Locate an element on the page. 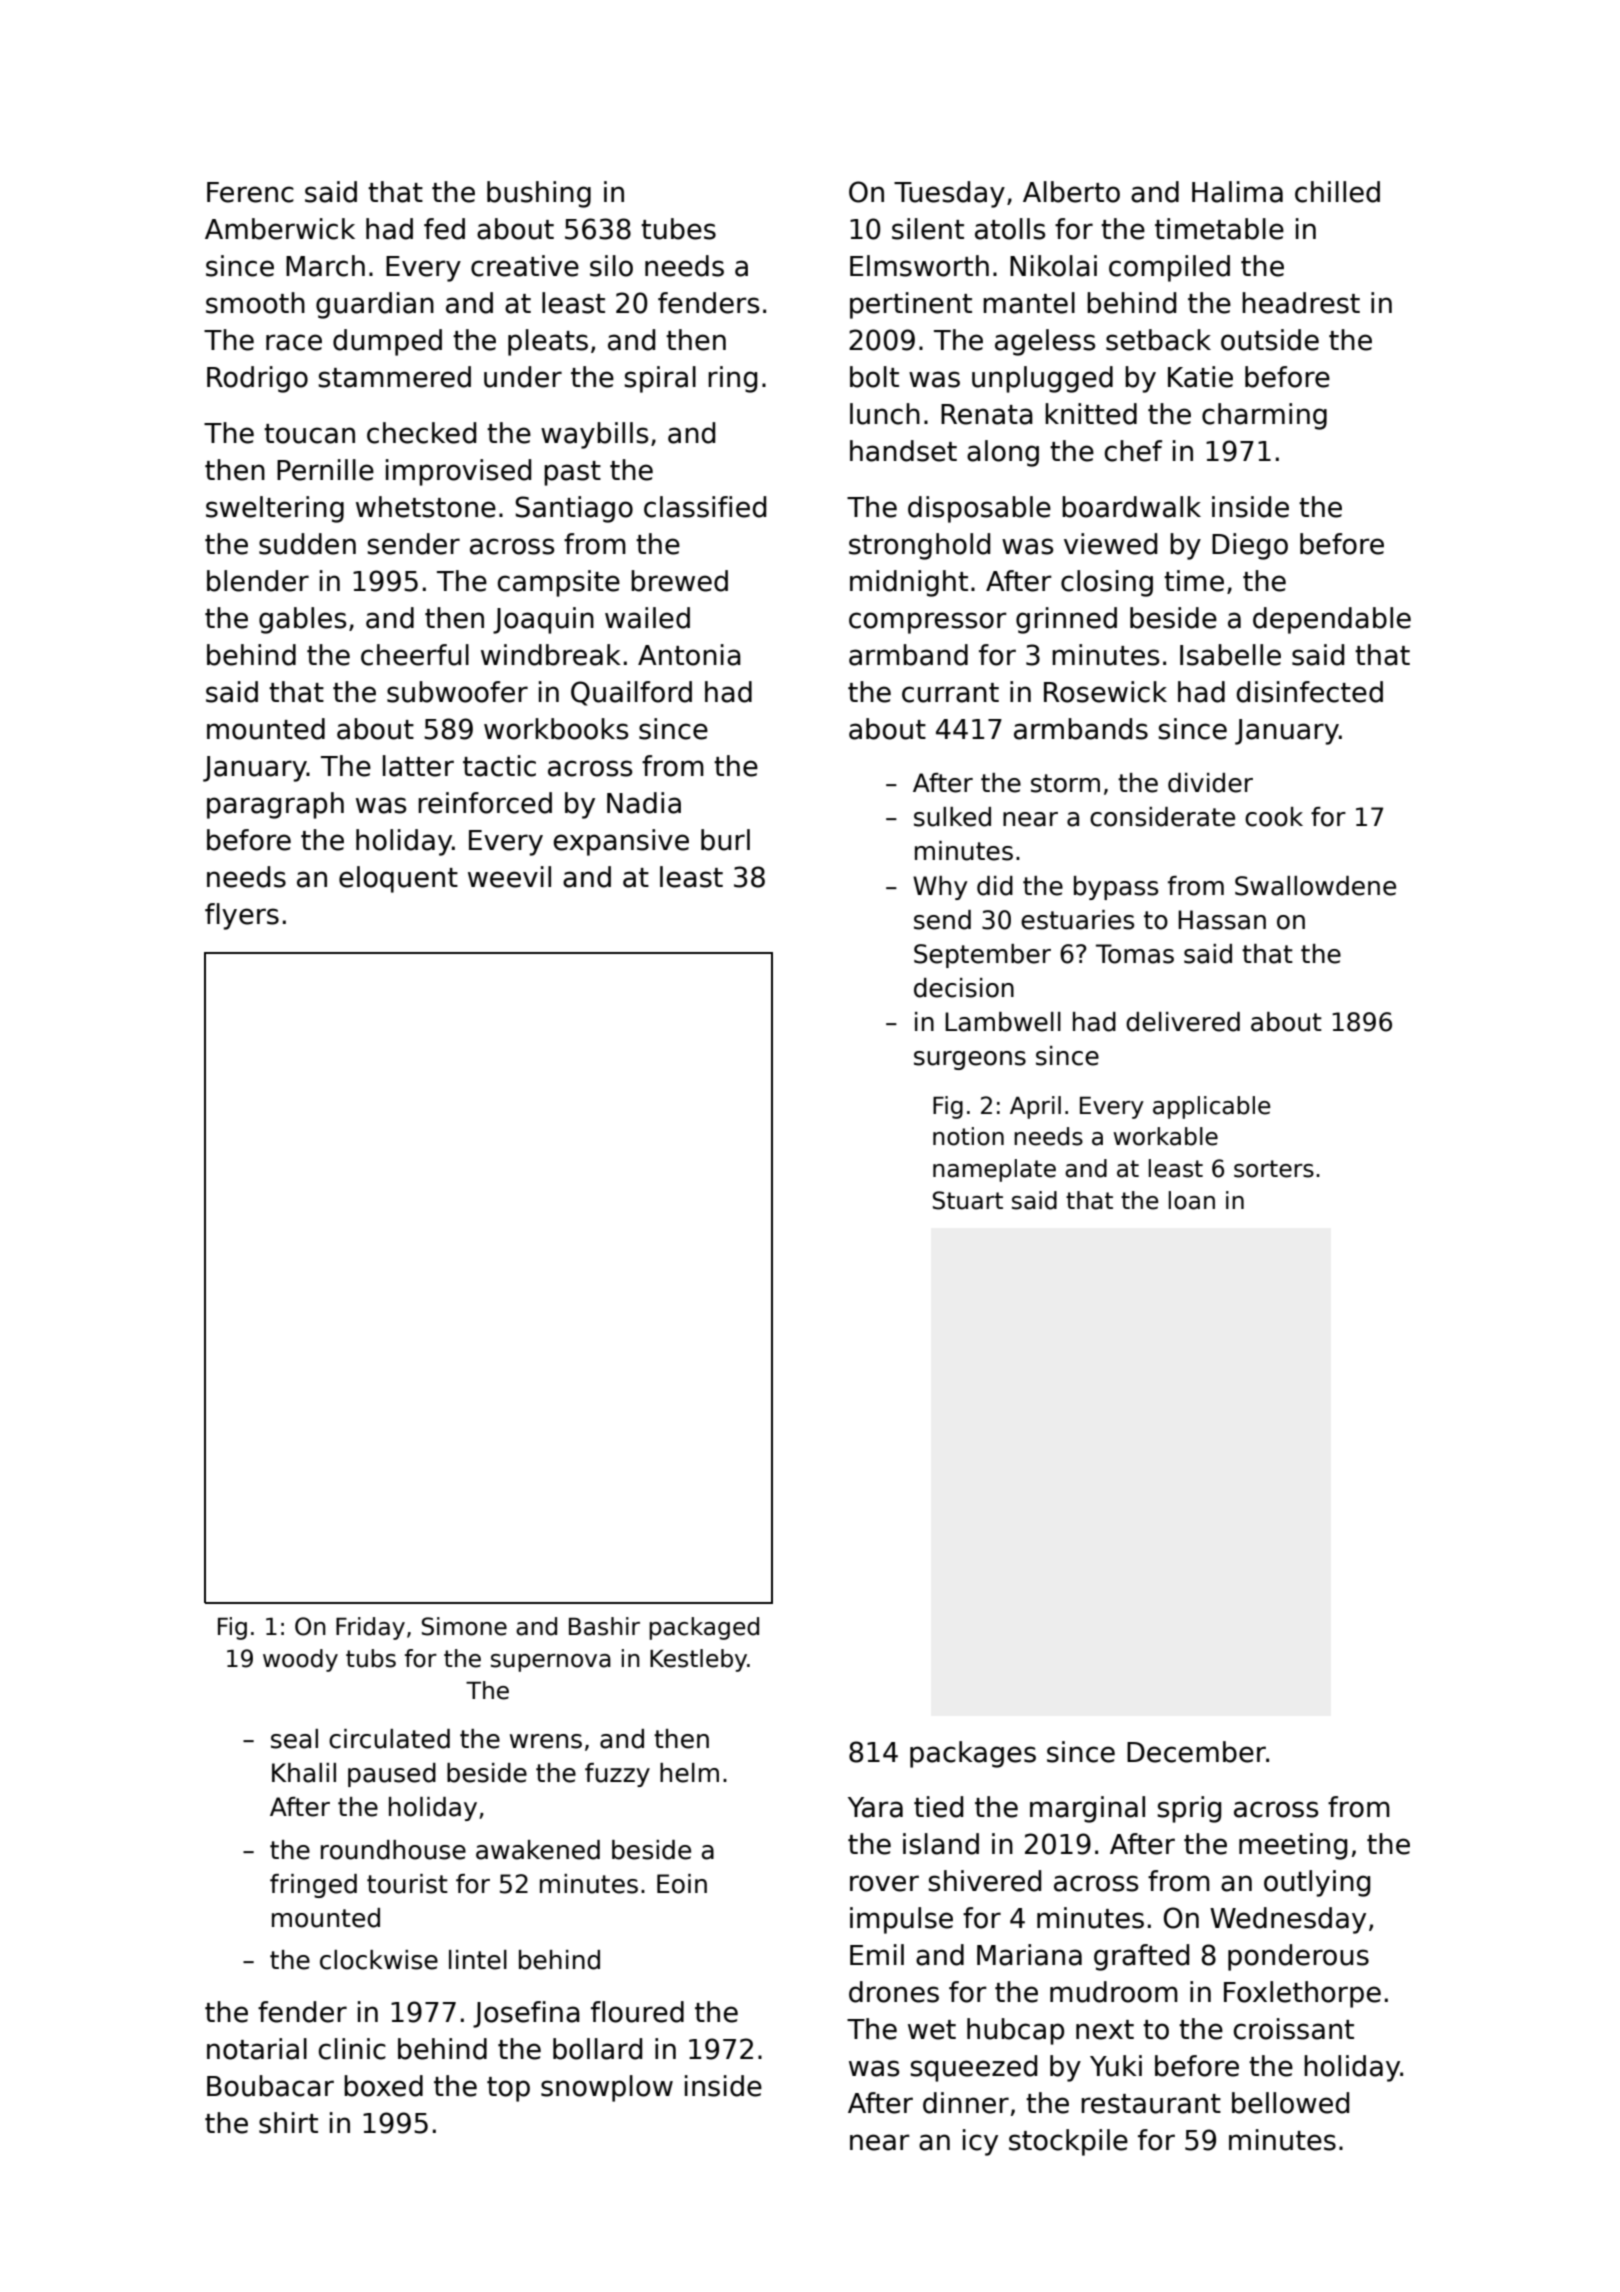 Image resolution: width=1620 pixels, height=2292 pixels. Halima is located at coordinates (1237, 192).
